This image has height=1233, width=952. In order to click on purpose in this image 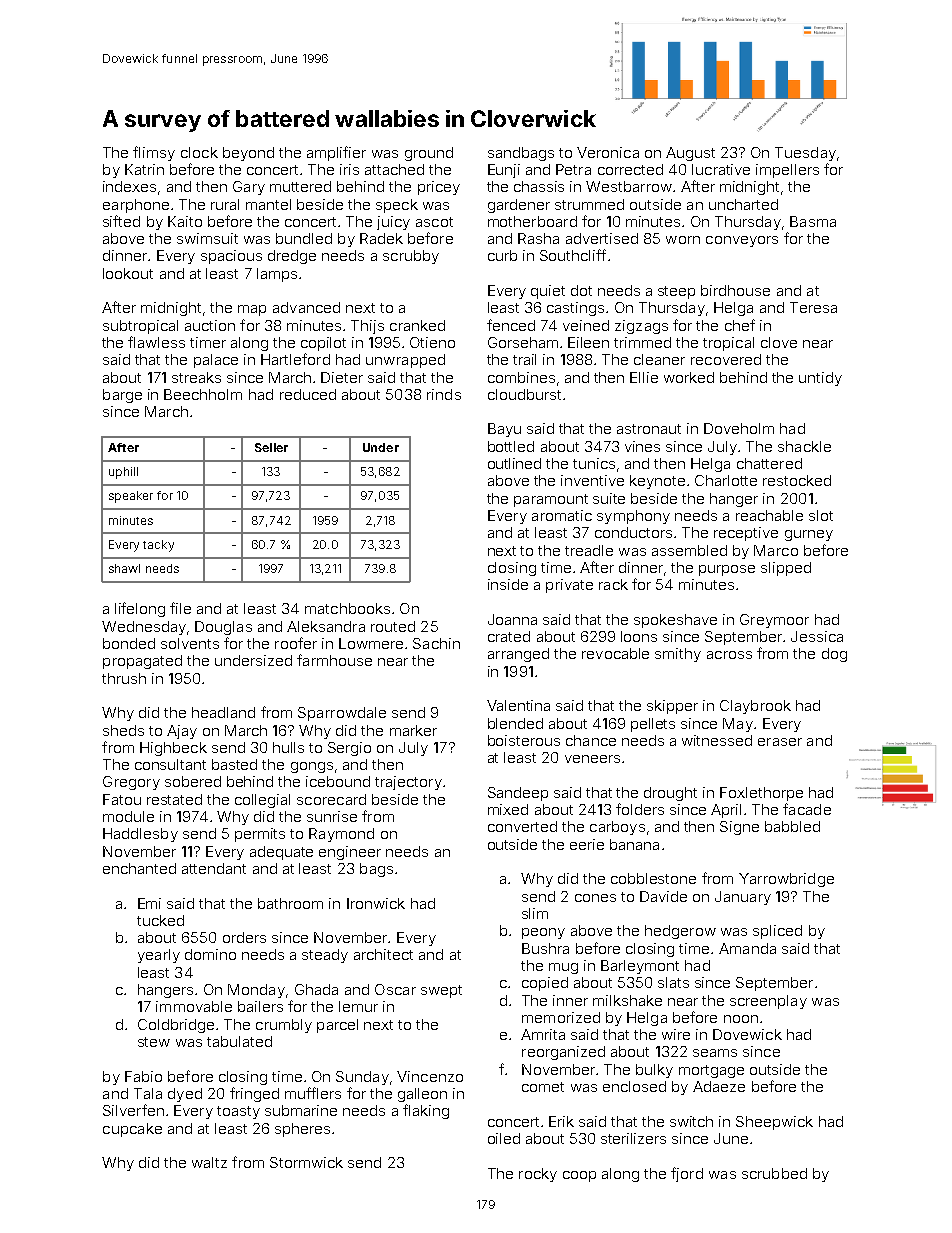, I will do `click(727, 570)`.
